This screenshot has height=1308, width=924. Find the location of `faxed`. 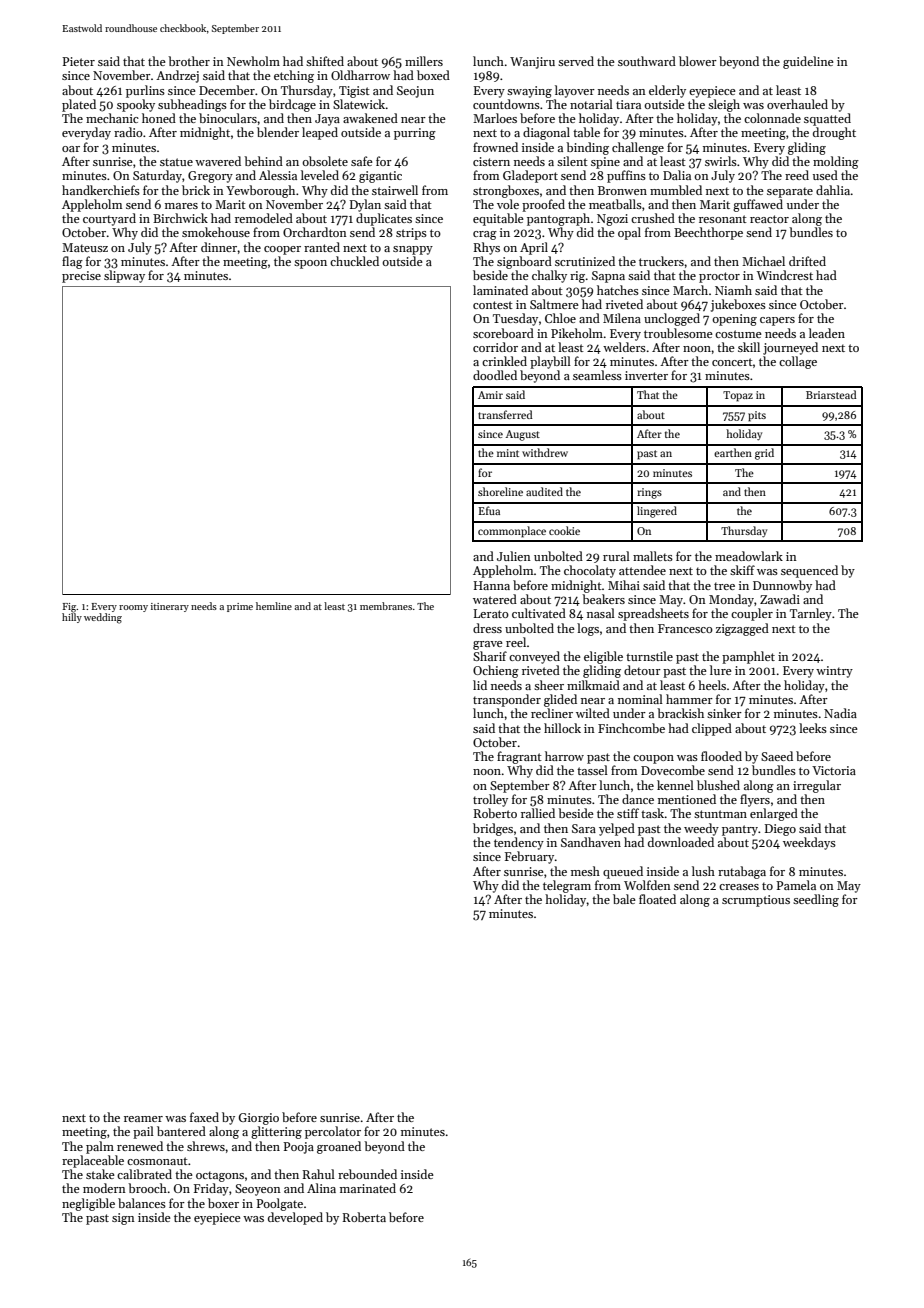

faxed is located at coordinates (204, 1117).
